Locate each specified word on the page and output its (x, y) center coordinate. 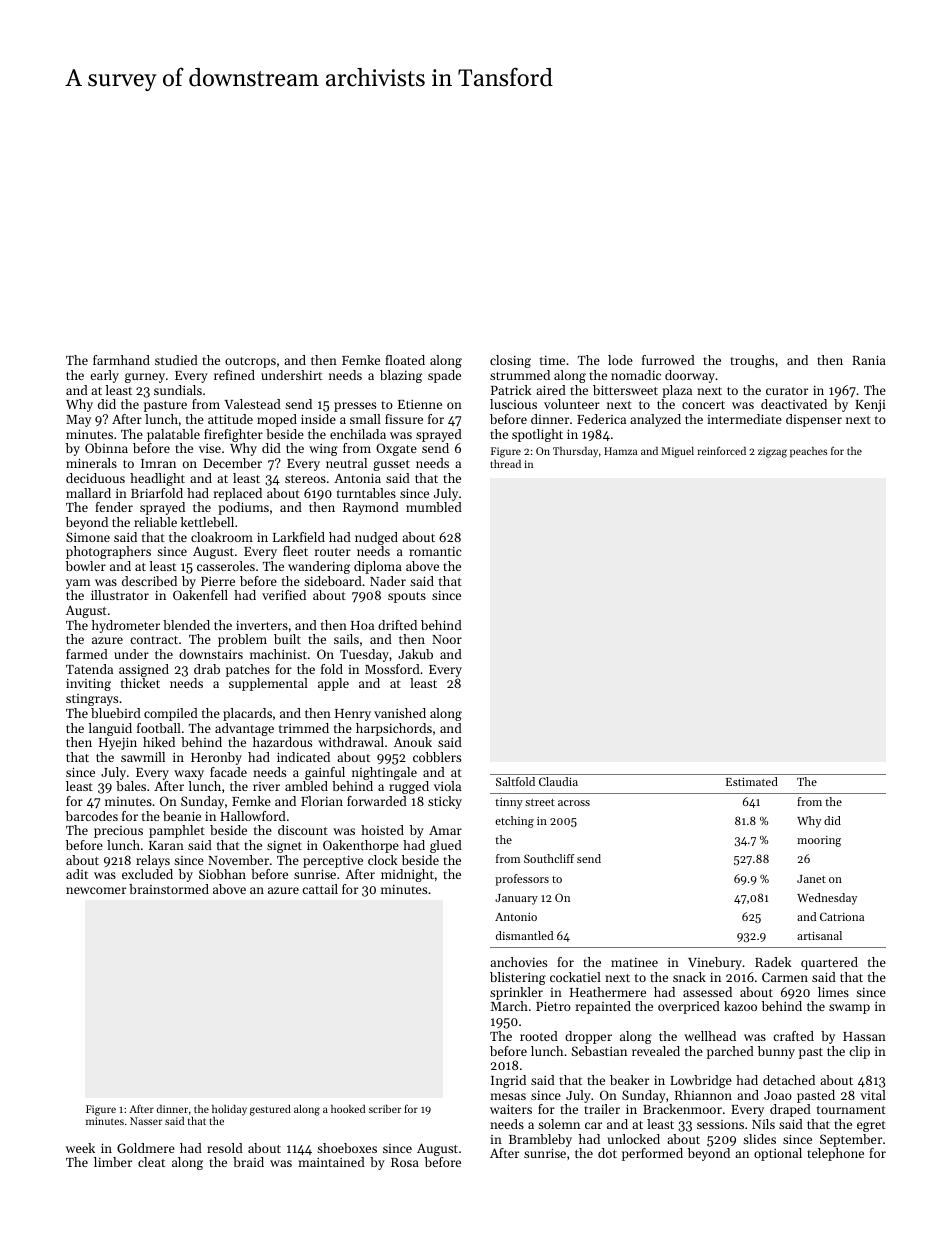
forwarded (377, 801)
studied (176, 360)
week (80, 1148)
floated (405, 360)
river (266, 786)
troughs (752, 361)
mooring (819, 841)
